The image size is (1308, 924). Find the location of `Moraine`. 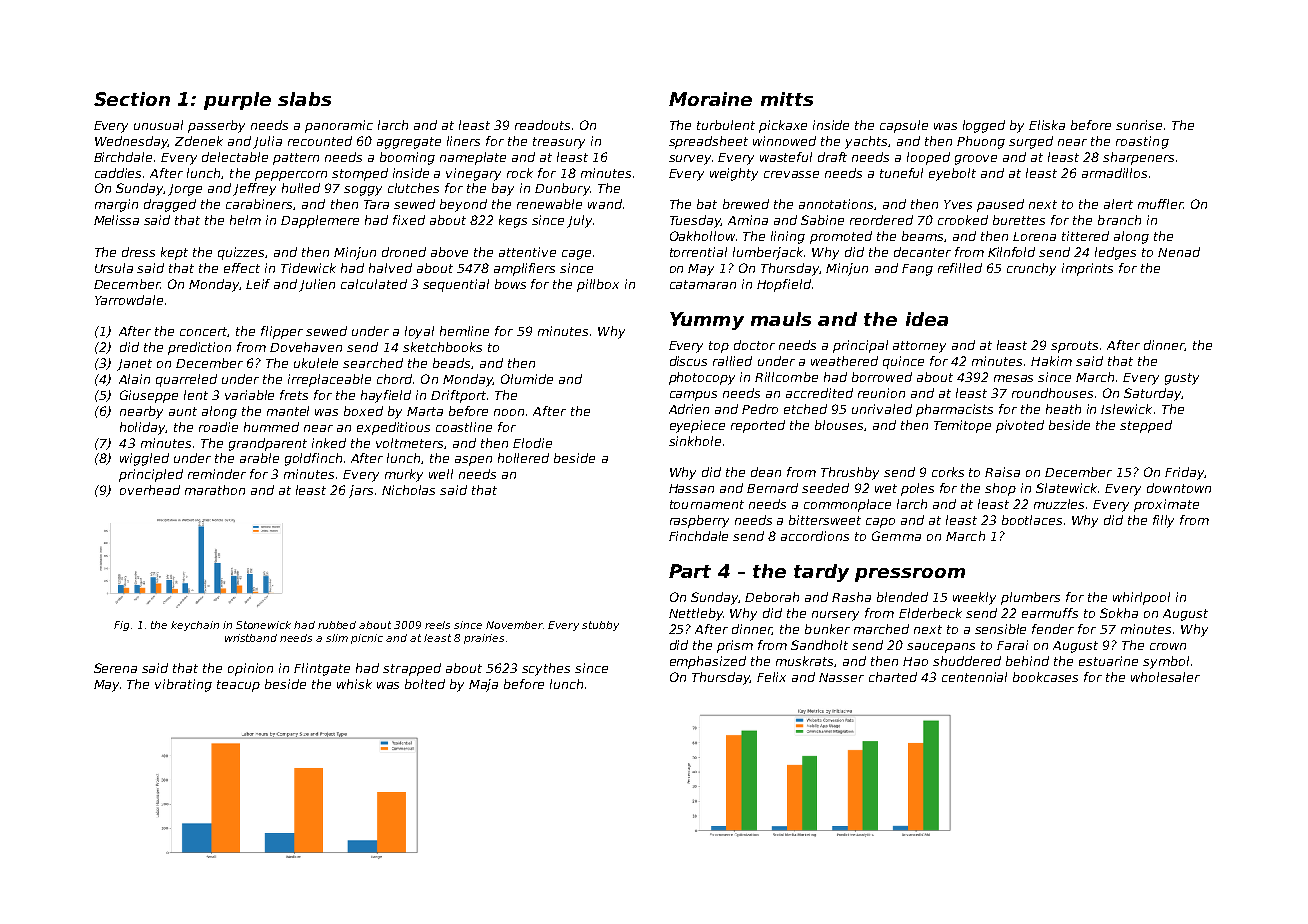

Moraine is located at coordinates (710, 99).
